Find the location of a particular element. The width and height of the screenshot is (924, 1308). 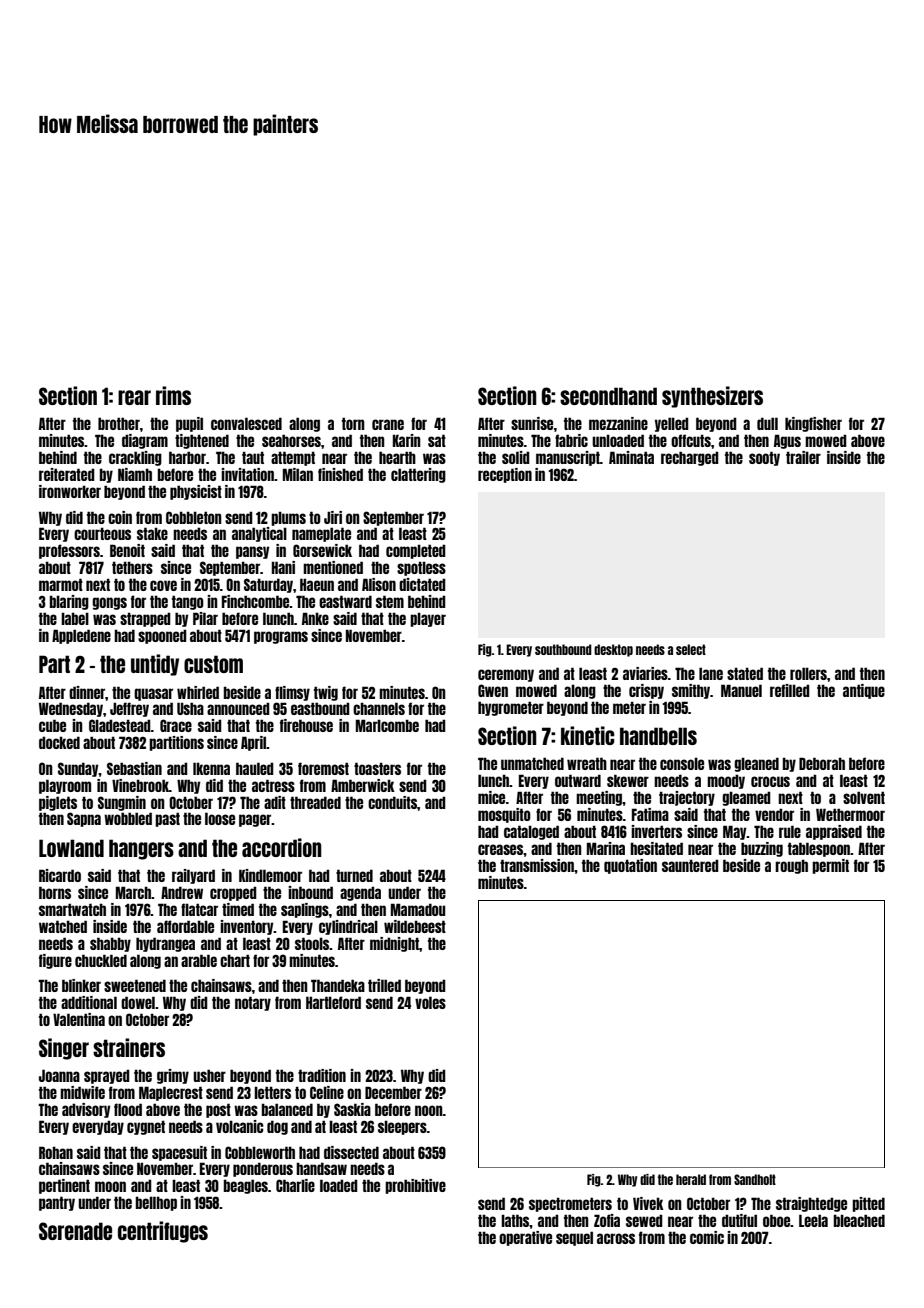

moon is located at coordinates (110, 1186).
